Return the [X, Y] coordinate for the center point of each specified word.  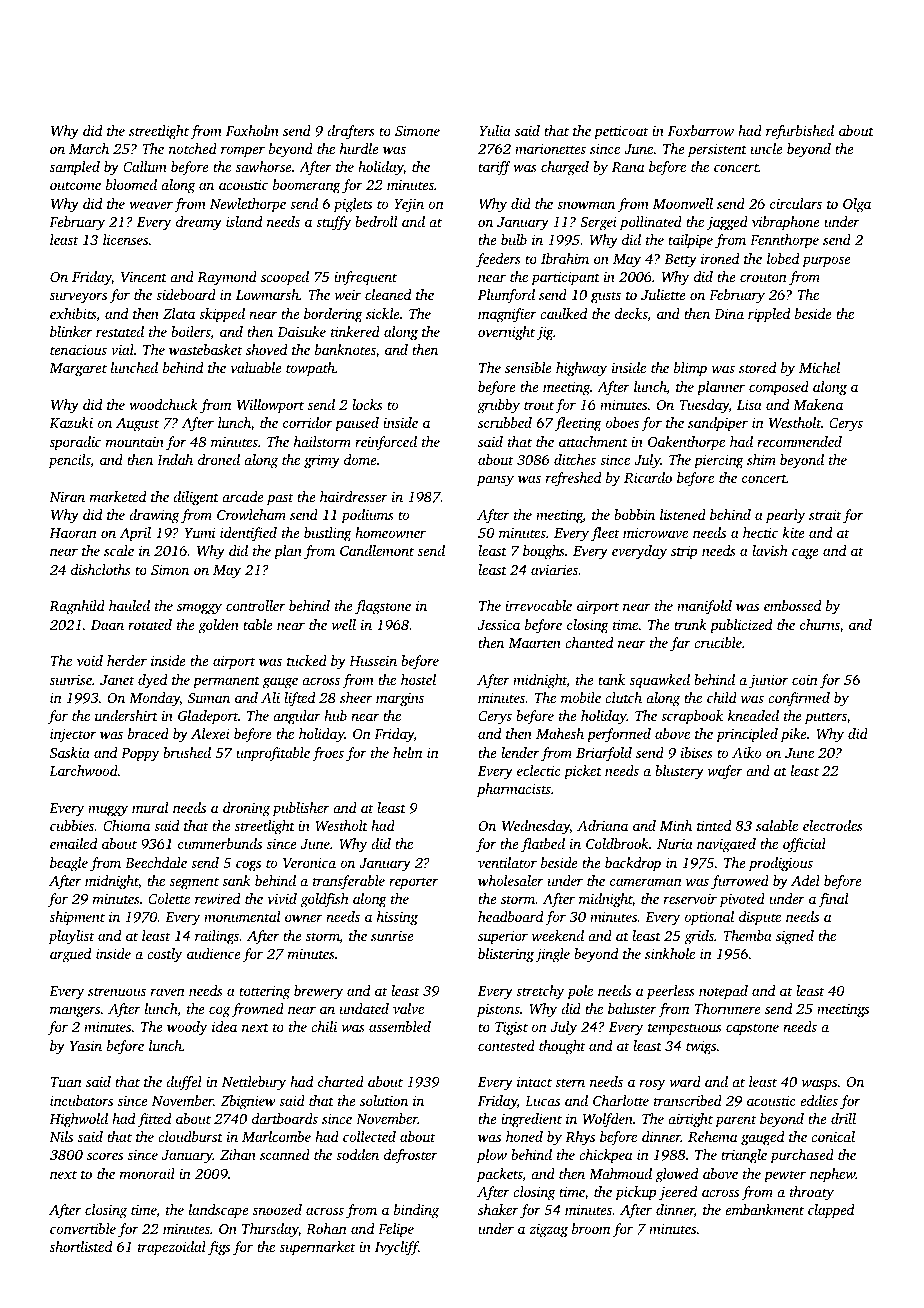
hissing [397, 918]
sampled [75, 168]
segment [194, 883]
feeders [498, 260]
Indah [175, 459]
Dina [729, 314]
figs [219, 1248]
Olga [857, 205]
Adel [805, 880]
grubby [498, 406]
